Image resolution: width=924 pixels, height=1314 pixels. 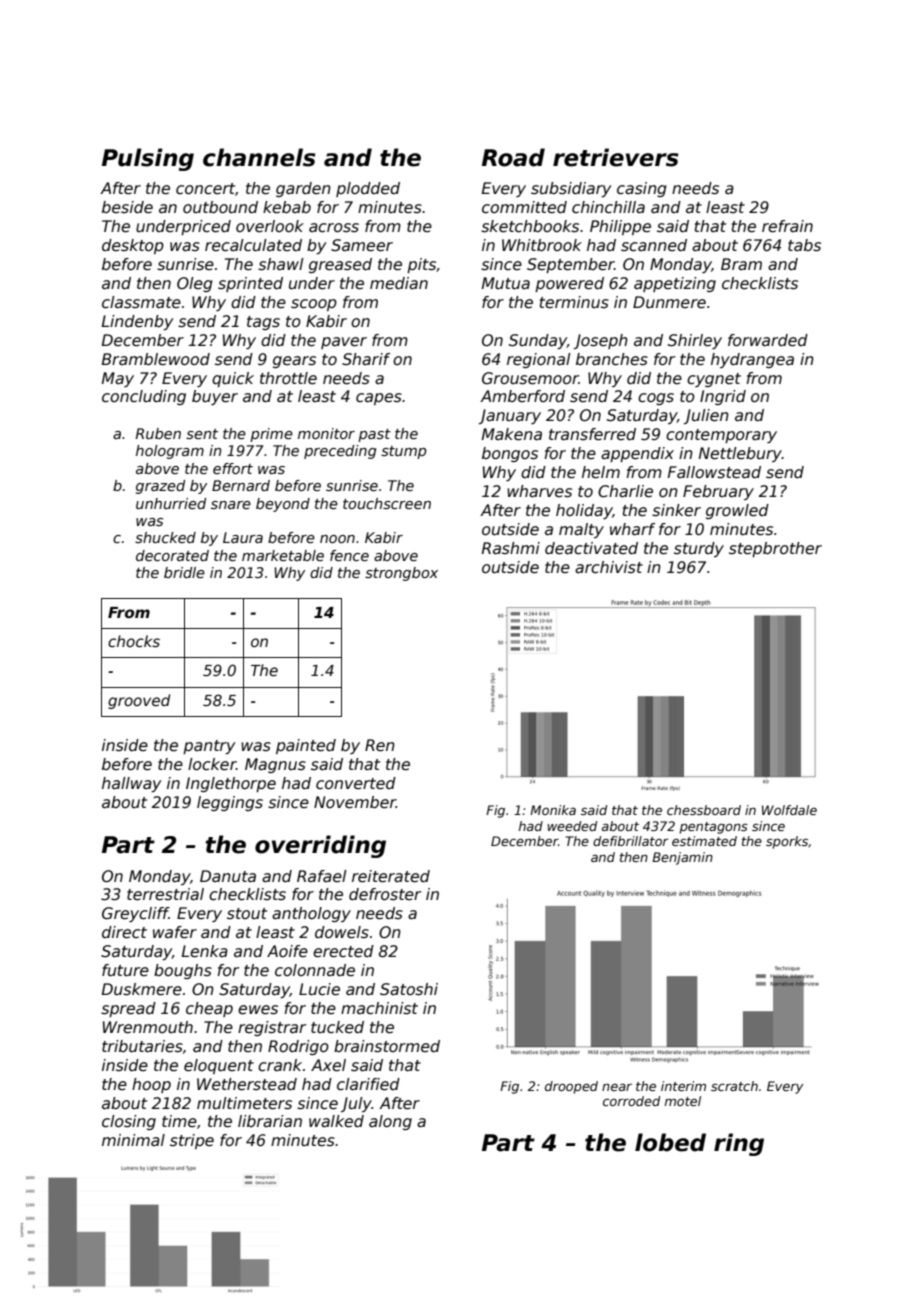 What do you see at coordinates (553, 810) in the screenshot?
I see `Monika` at bounding box center [553, 810].
